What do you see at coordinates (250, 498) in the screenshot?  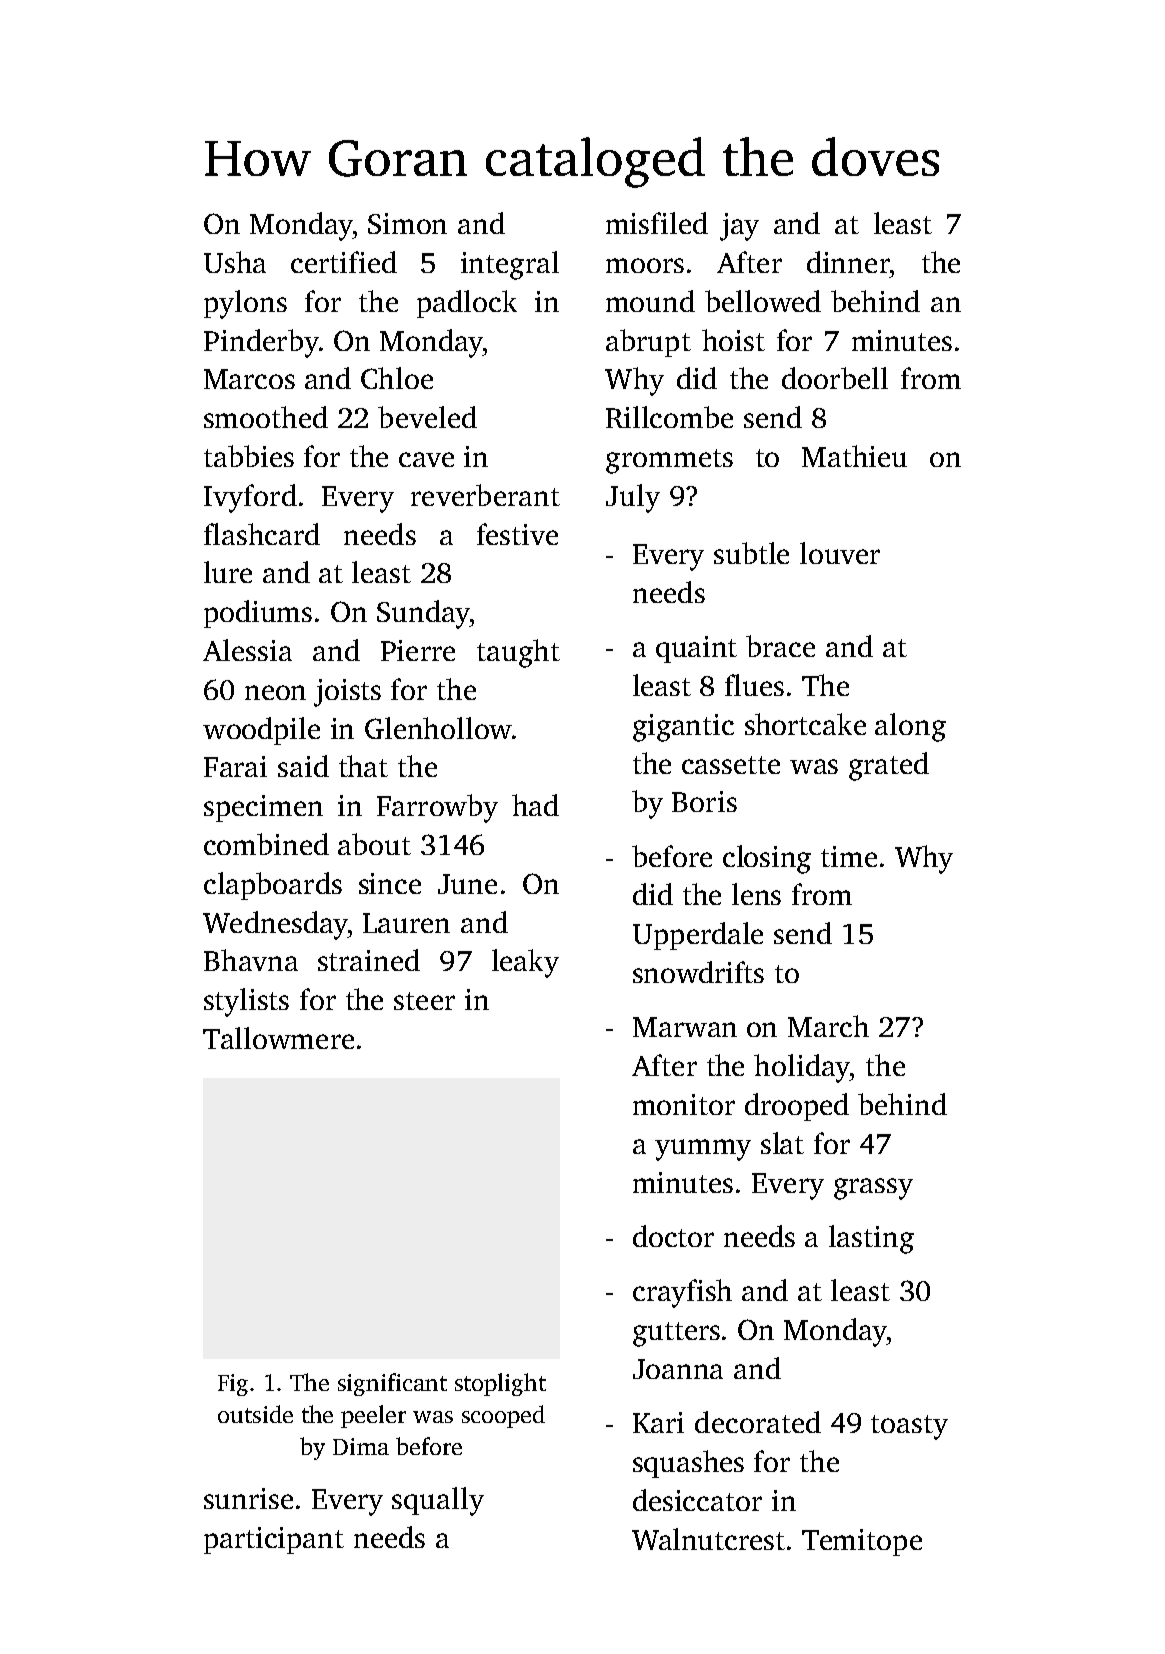 I see `Ivyford` at bounding box center [250, 498].
